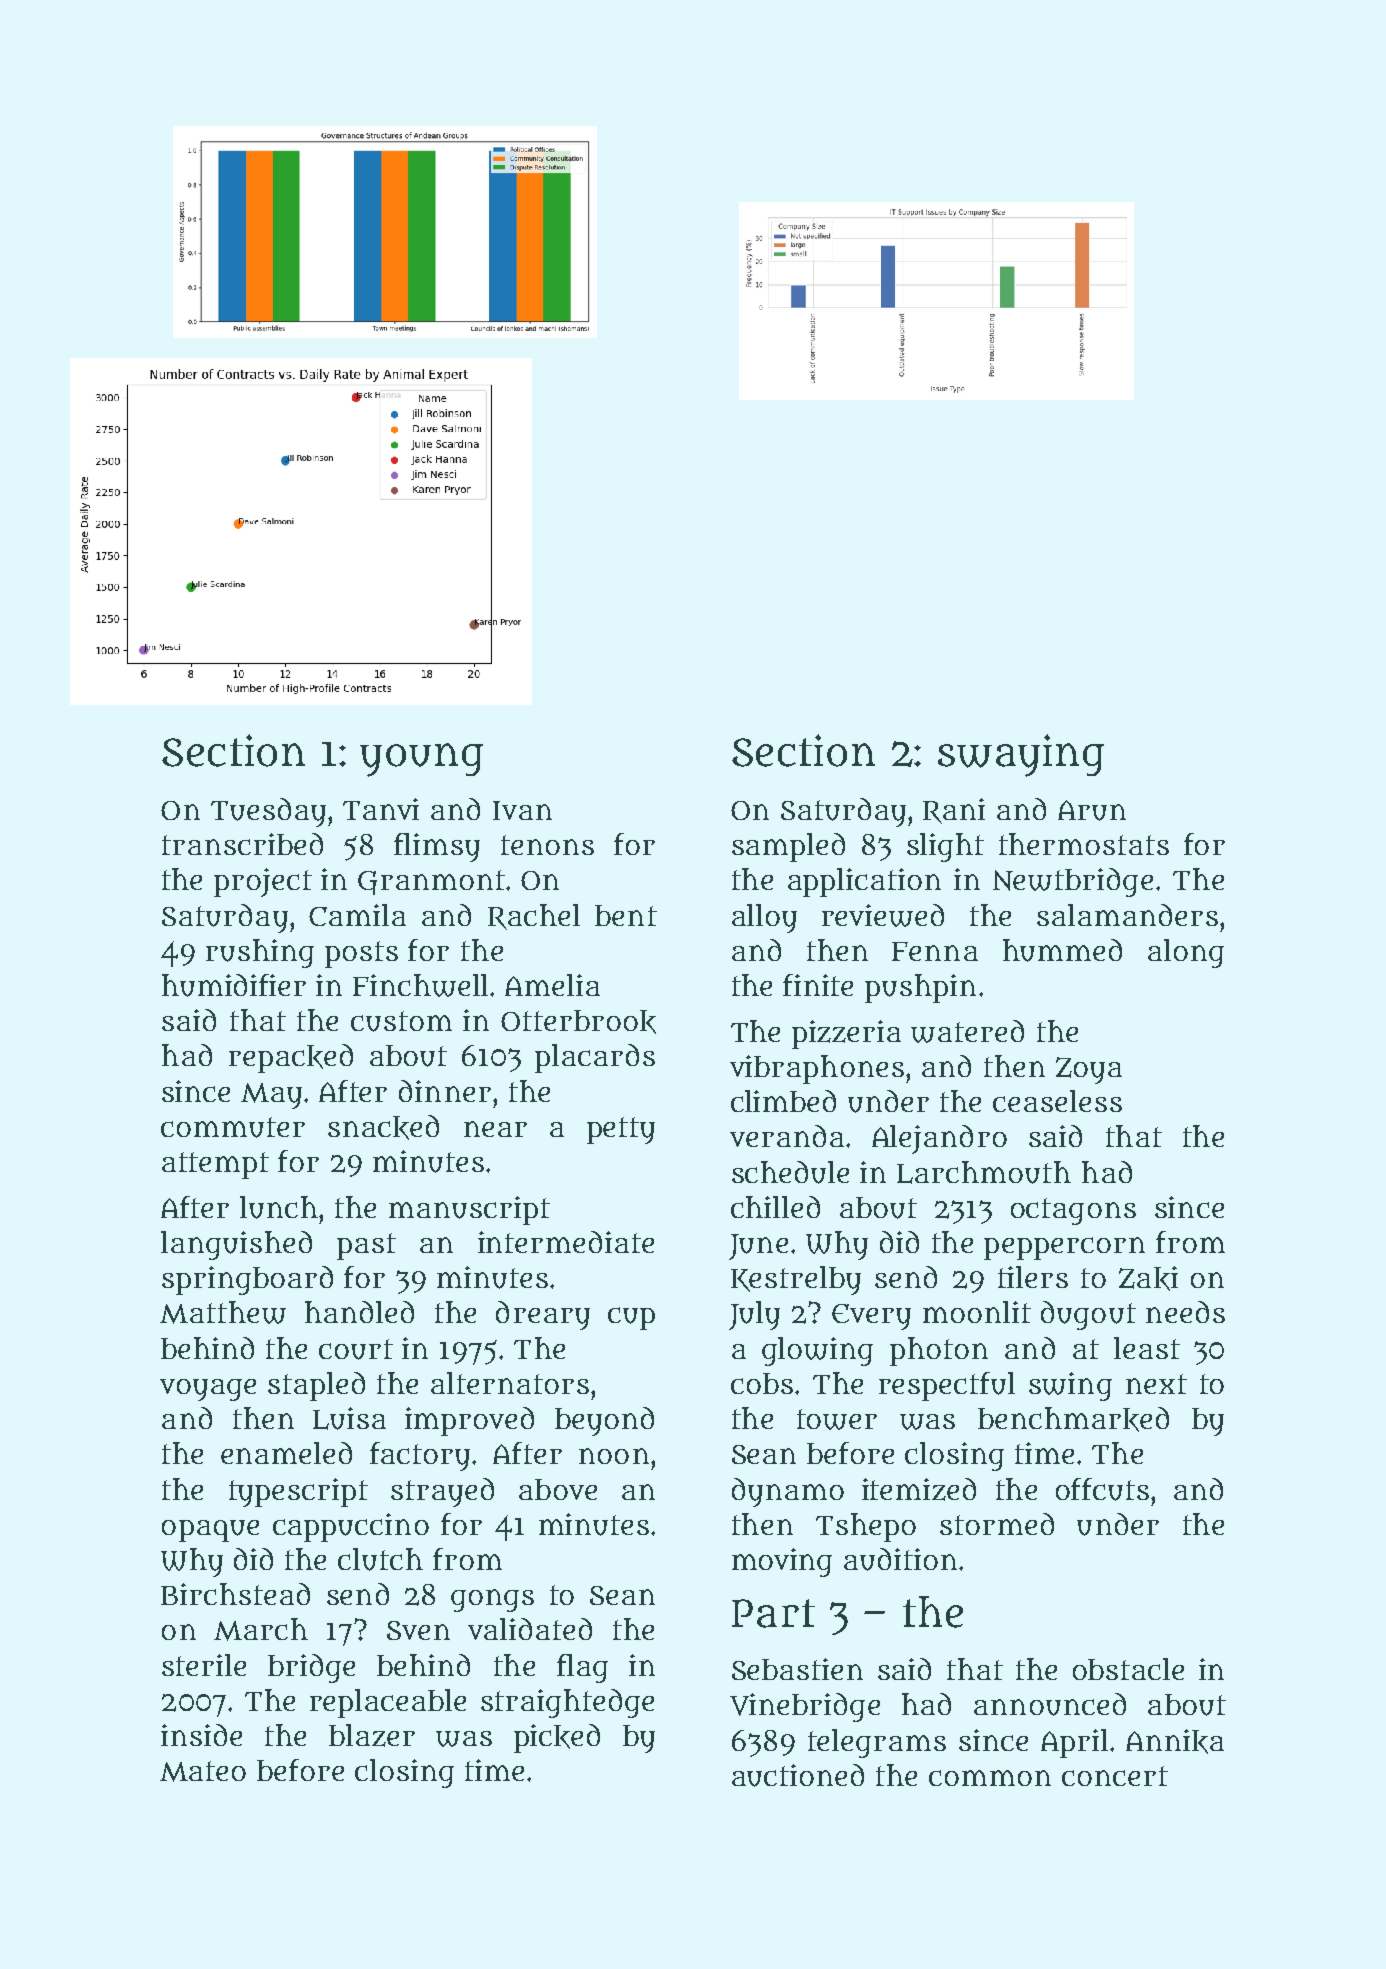 The height and width of the image is (1969, 1386). I want to click on swaying, so click(1021, 755).
